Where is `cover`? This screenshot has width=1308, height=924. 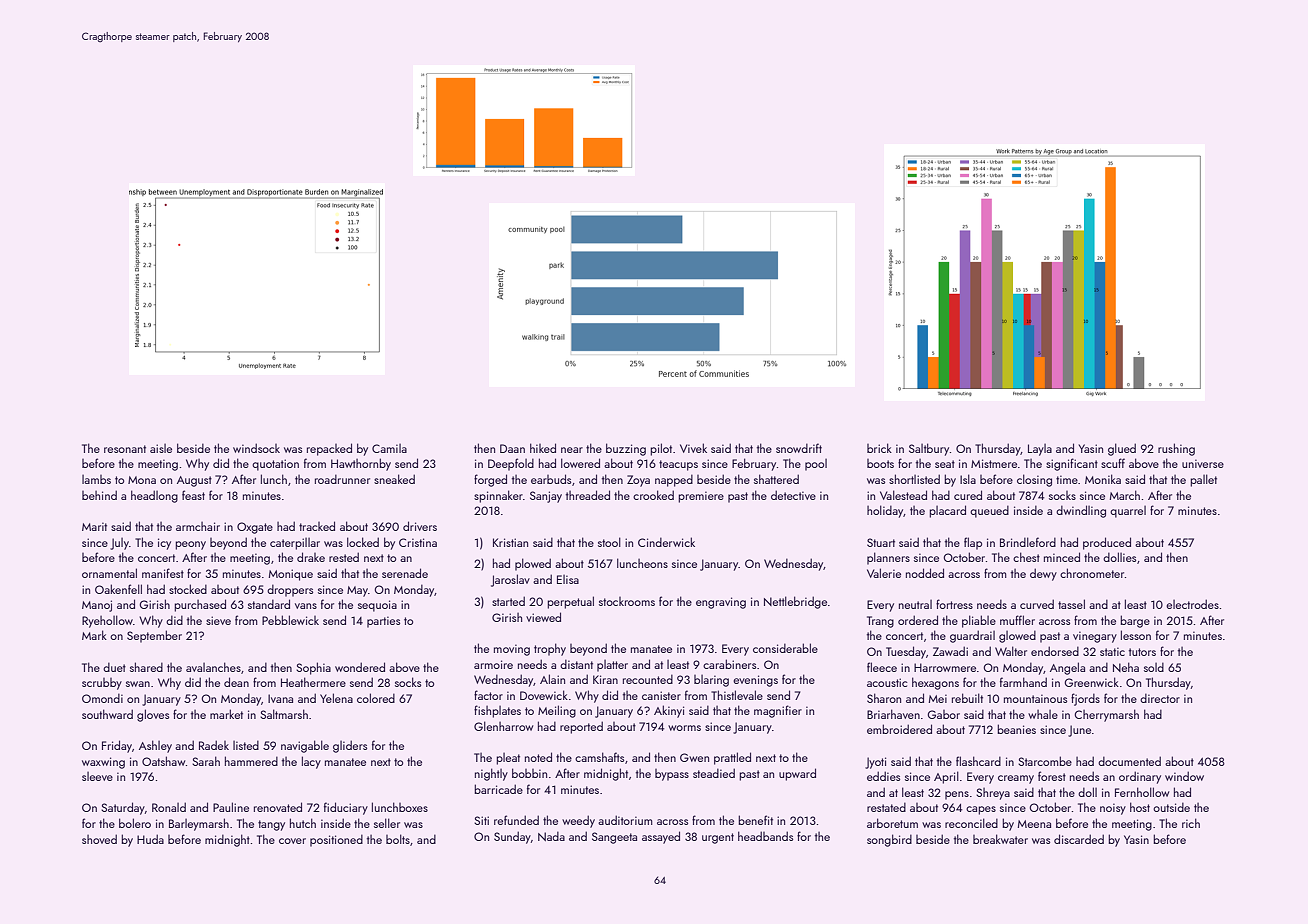
cover is located at coordinates (292, 841).
